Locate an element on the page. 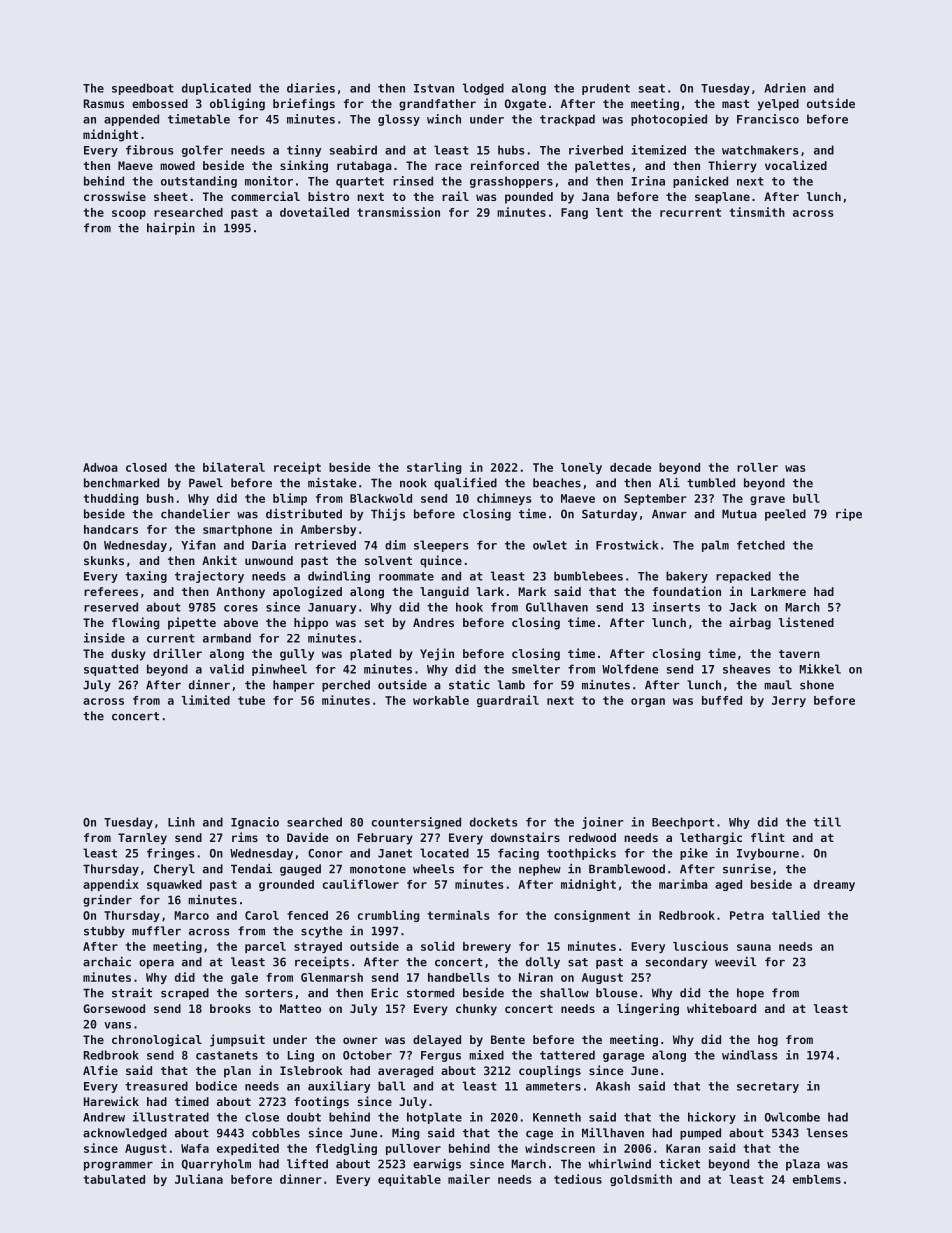 Image resolution: width=952 pixels, height=1233 pixels. qualified is located at coordinates (465, 484).
